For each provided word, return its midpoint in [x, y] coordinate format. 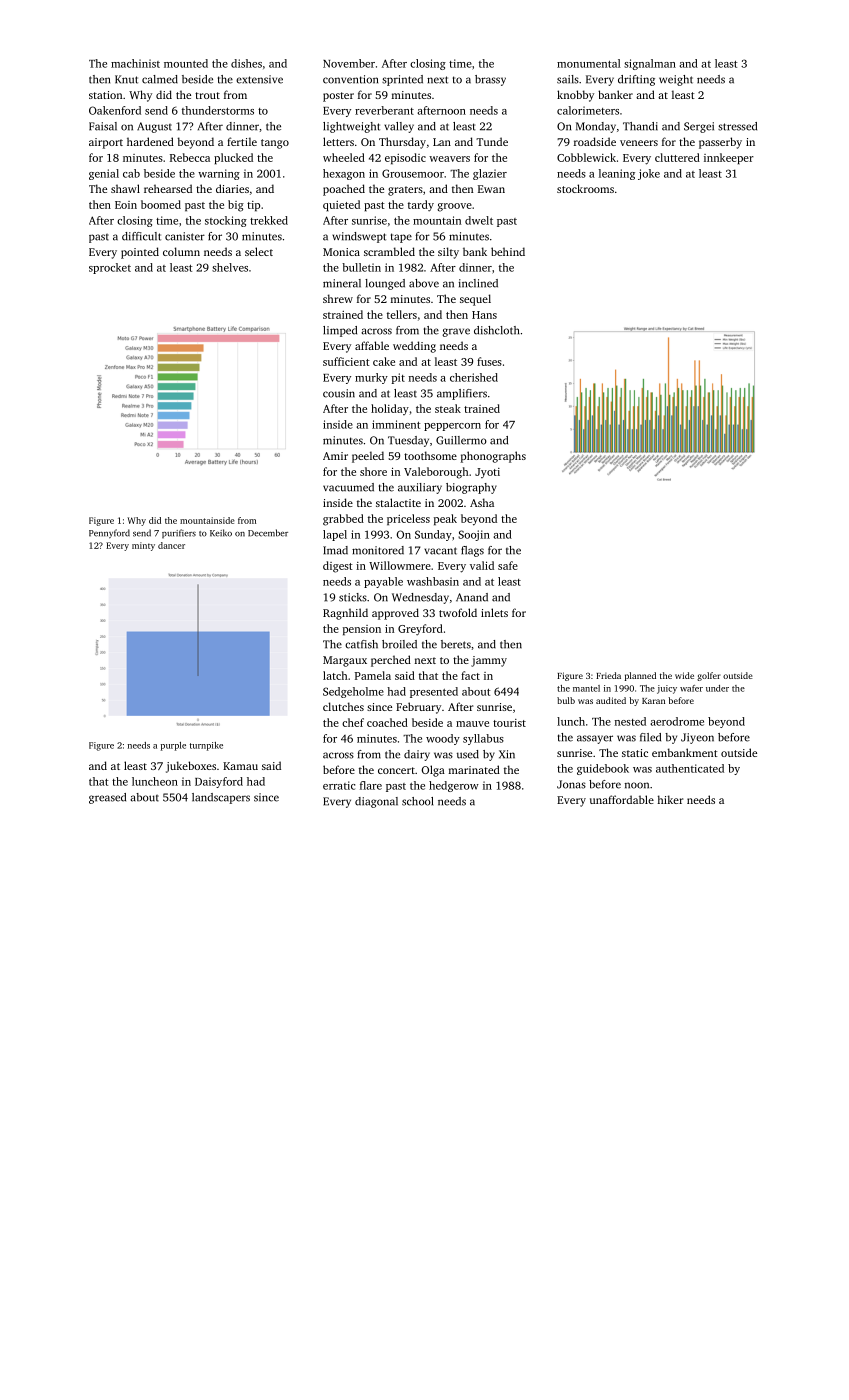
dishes [246, 63]
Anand [472, 597]
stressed [737, 126]
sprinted [402, 80]
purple [173, 746]
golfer [708, 676]
